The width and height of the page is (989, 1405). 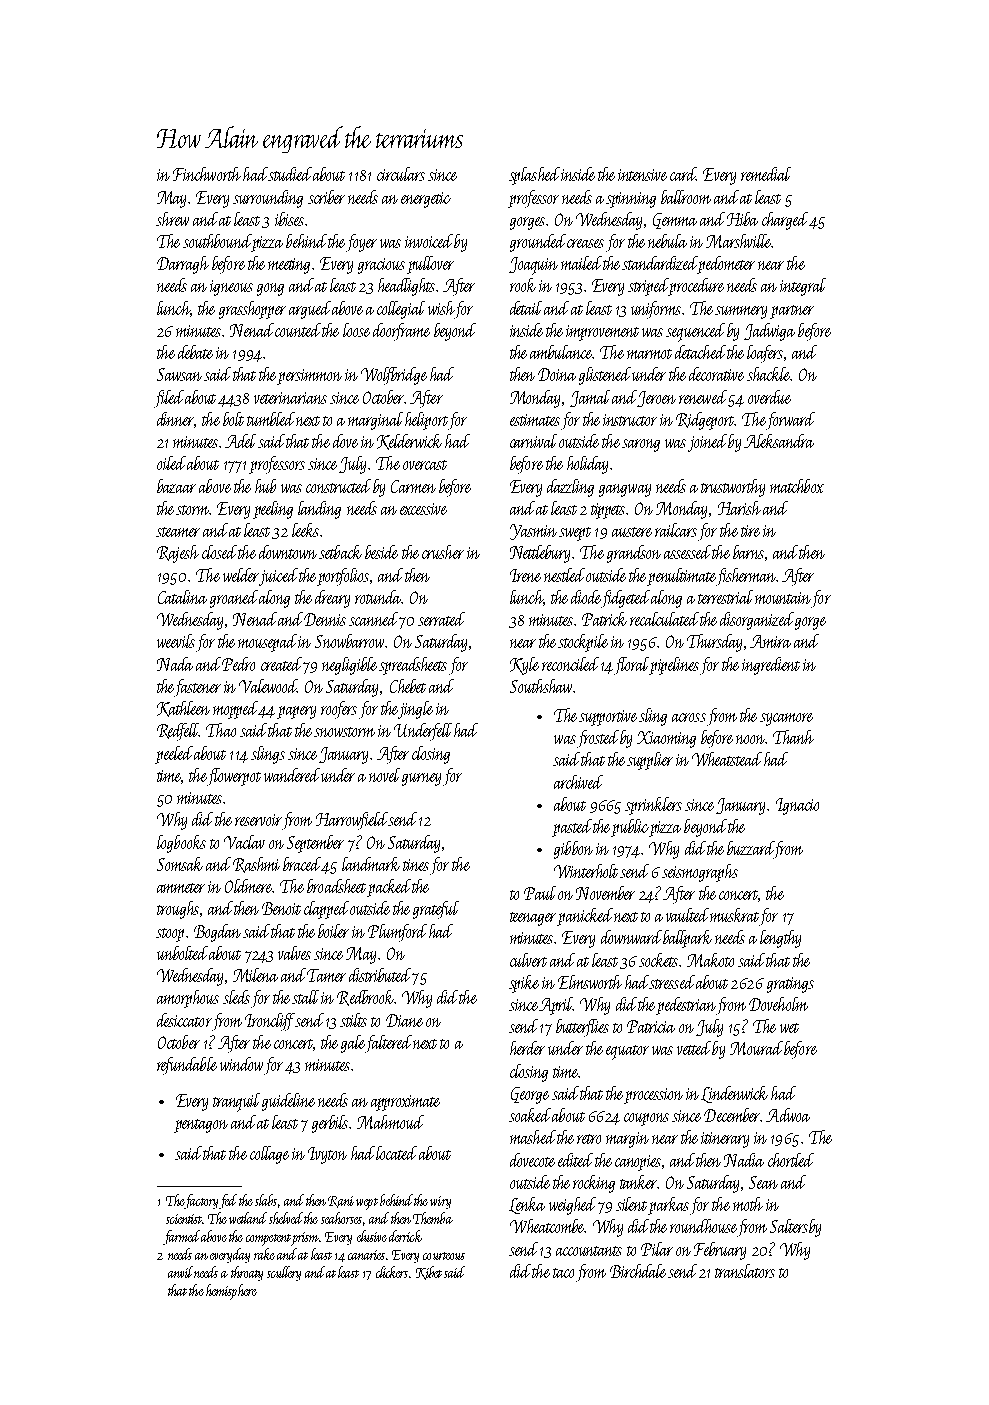 I want to click on dazzling, so click(x=570, y=488).
